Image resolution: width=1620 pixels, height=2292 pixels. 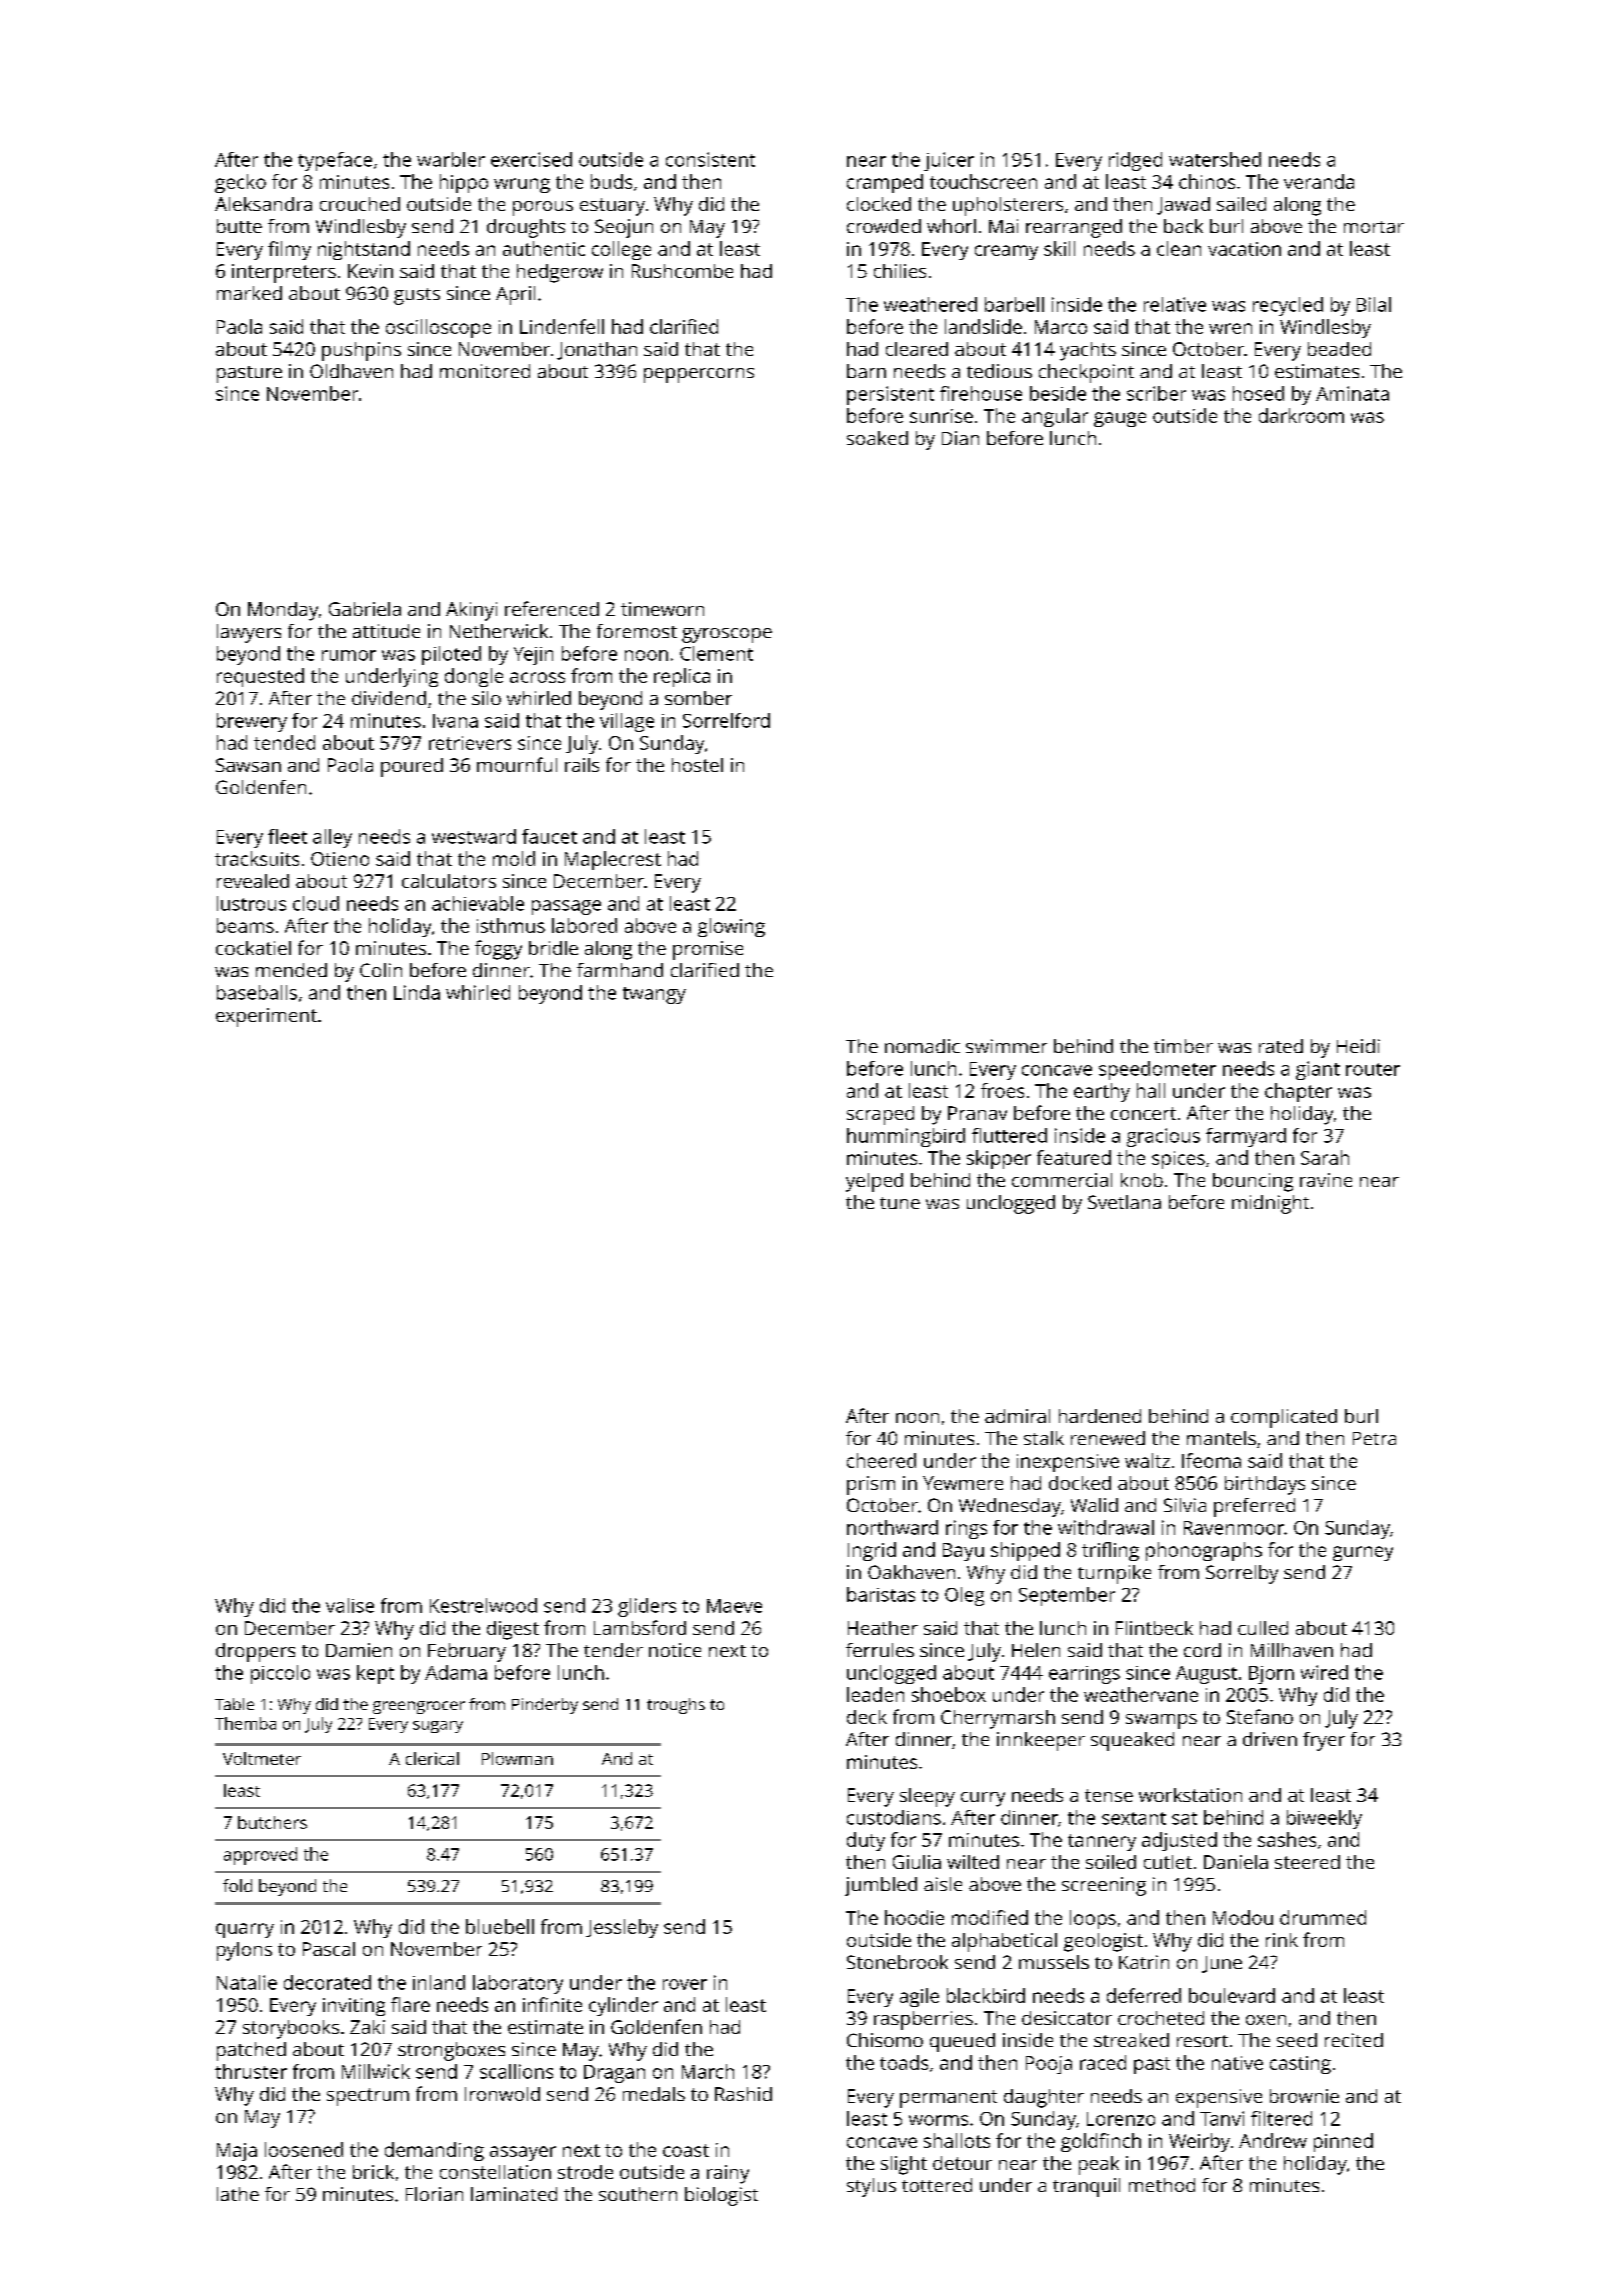 What do you see at coordinates (1326, 1180) in the screenshot?
I see `ravine` at bounding box center [1326, 1180].
